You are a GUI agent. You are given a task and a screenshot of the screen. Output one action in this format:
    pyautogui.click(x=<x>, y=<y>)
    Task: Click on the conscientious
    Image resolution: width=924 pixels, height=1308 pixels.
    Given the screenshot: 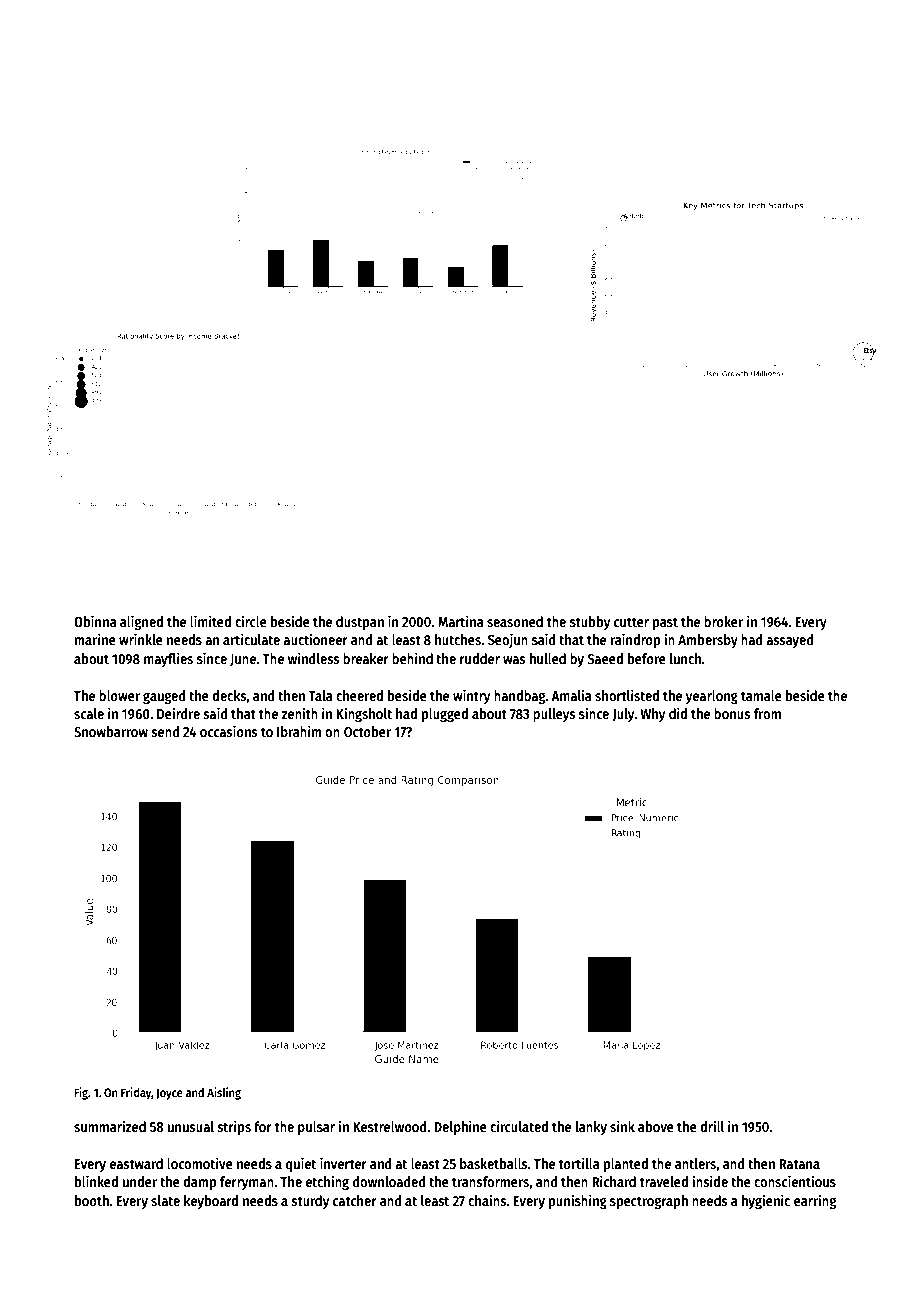 What is the action you would take?
    pyautogui.click(x=795, y=1181)
